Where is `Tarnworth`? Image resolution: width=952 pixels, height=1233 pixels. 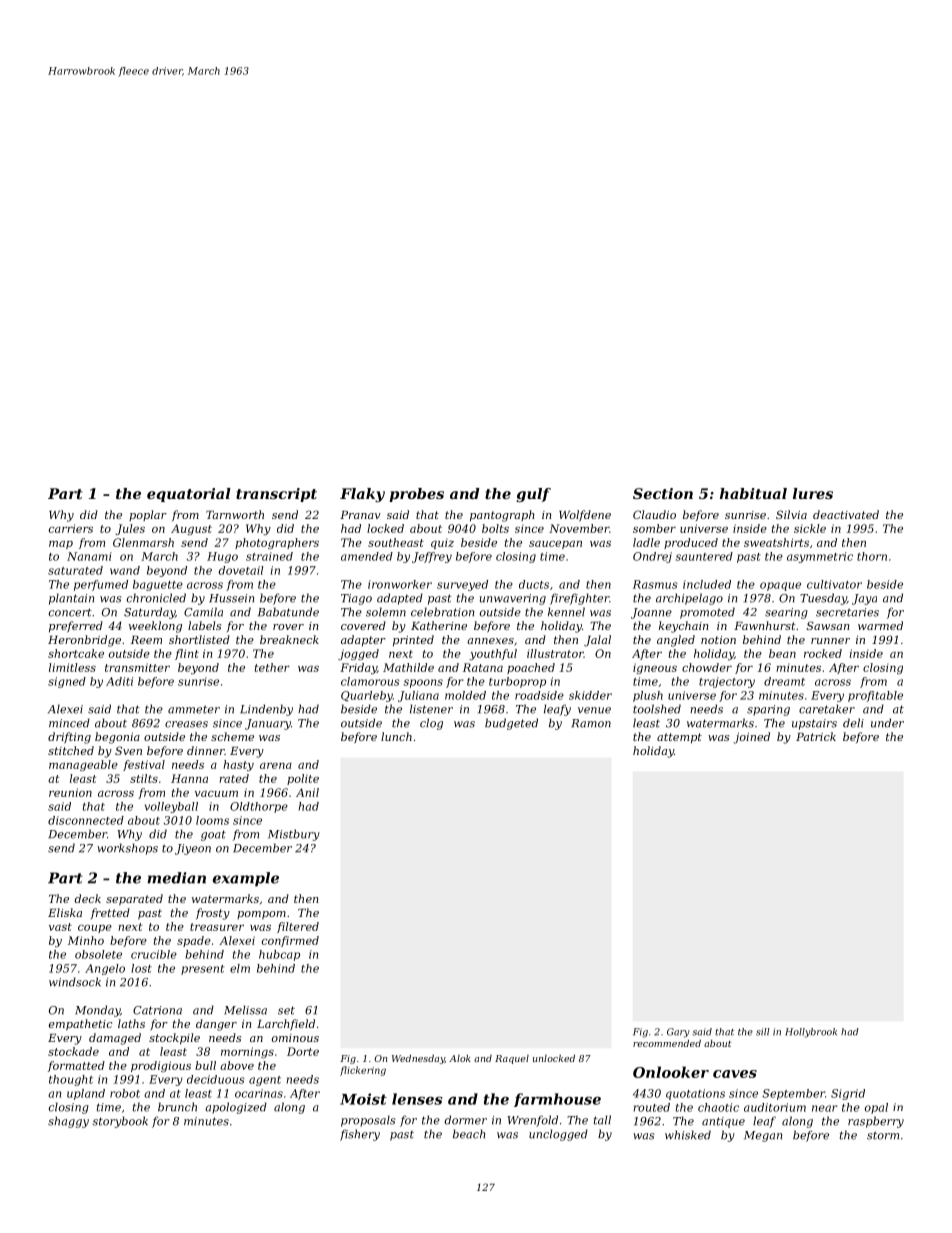
Tarnworth is located at coordinates (235, 514).
